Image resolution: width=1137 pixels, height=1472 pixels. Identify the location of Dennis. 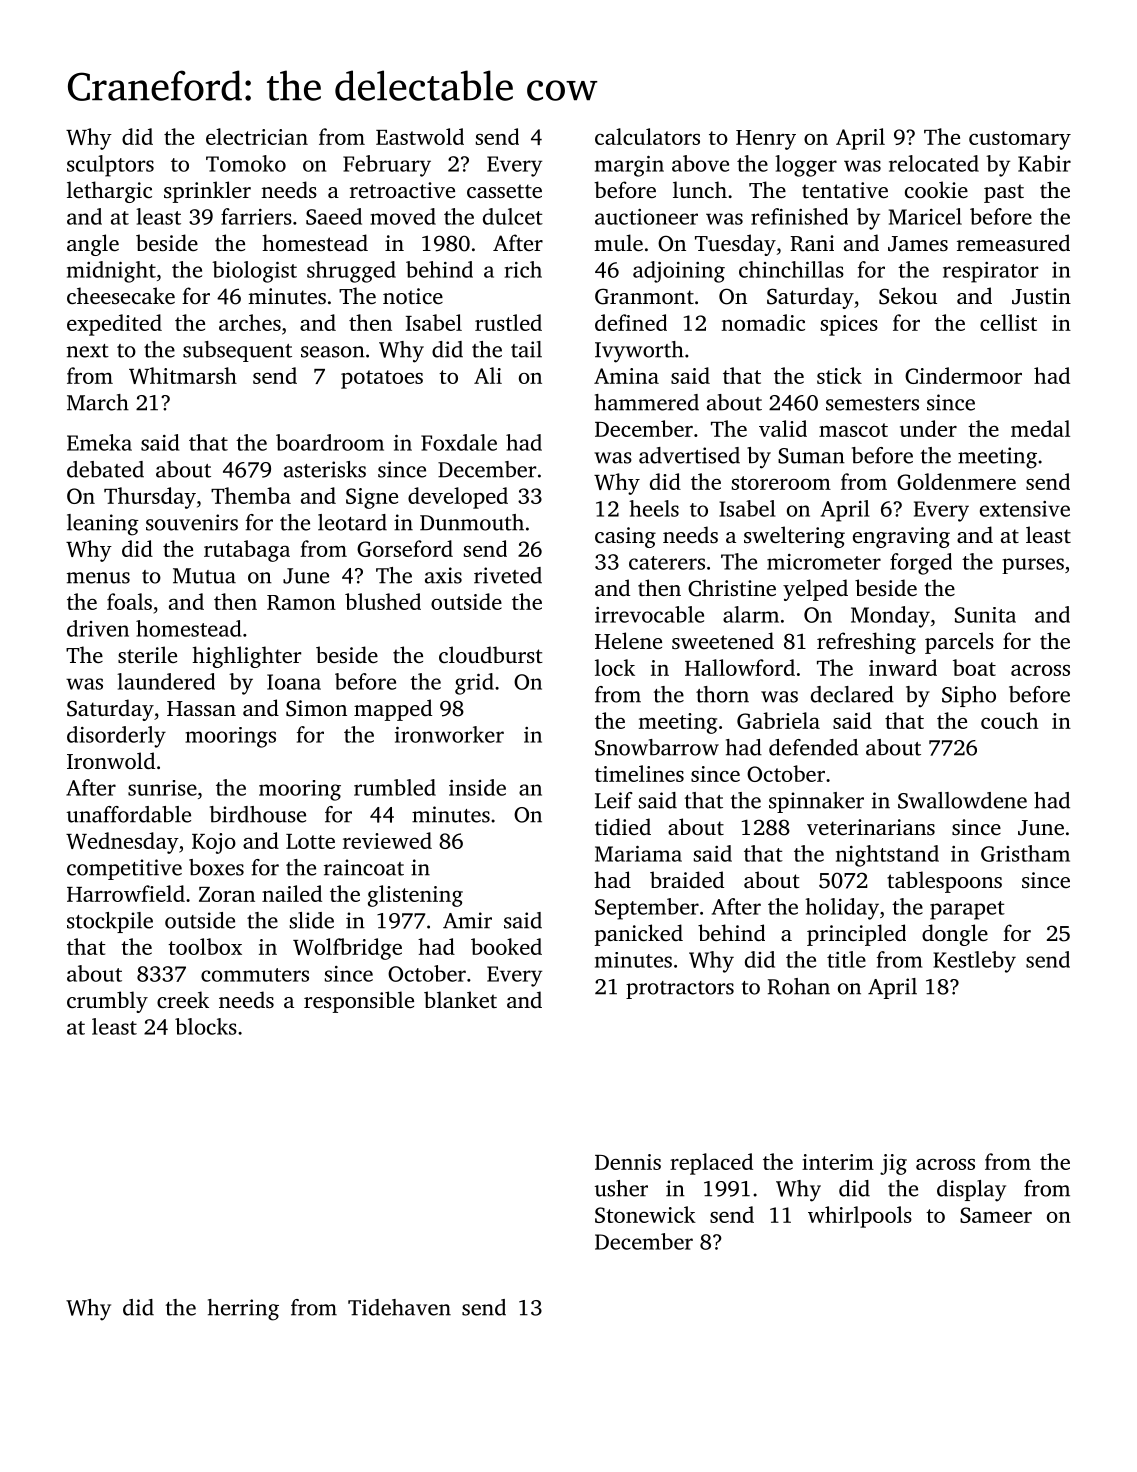
(628, 1162).
